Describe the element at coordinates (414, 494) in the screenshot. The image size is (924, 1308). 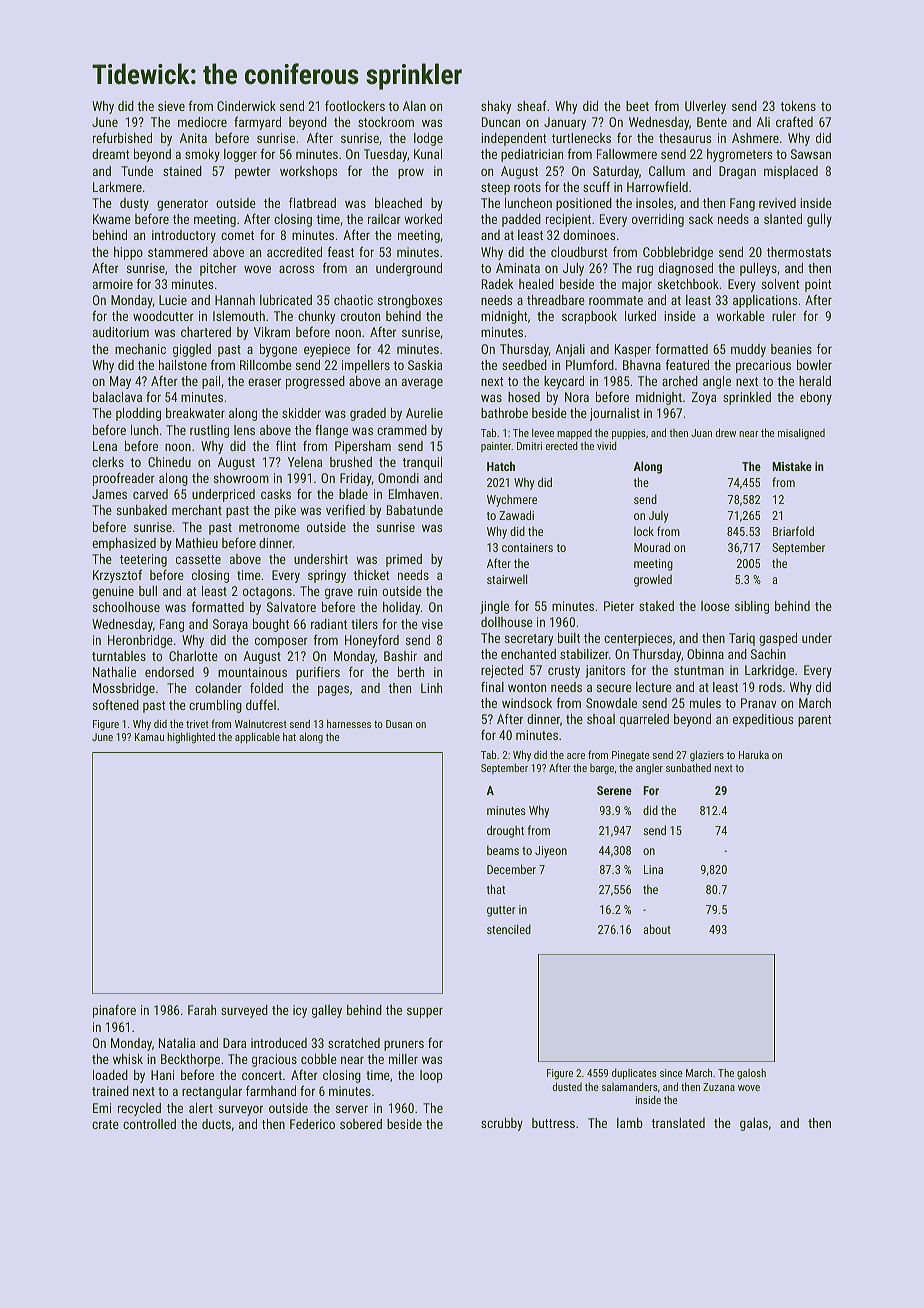
I see `Elmhaven` at that location.
